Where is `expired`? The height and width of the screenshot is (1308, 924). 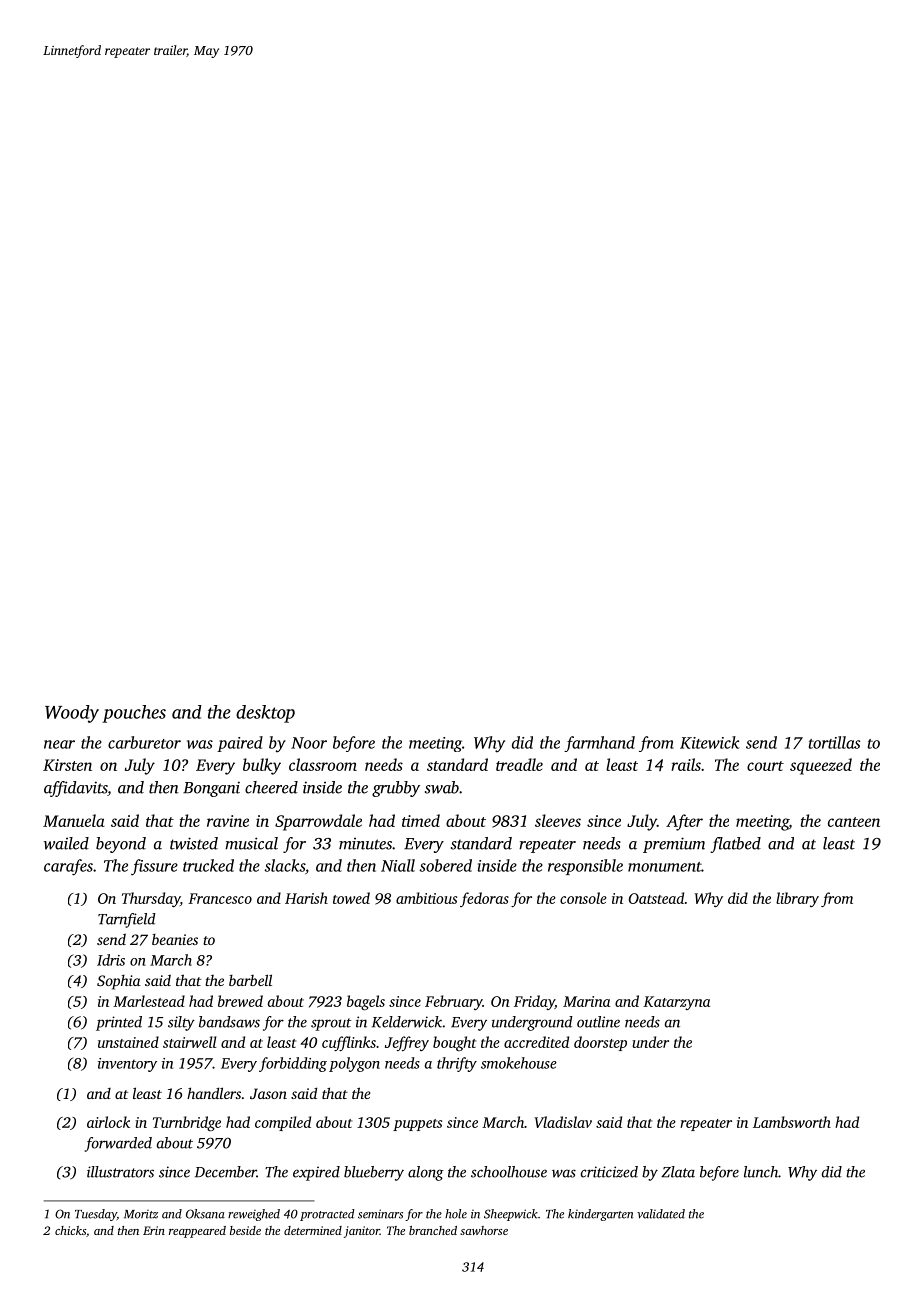
expired is located at coordinates (316, 1173).
